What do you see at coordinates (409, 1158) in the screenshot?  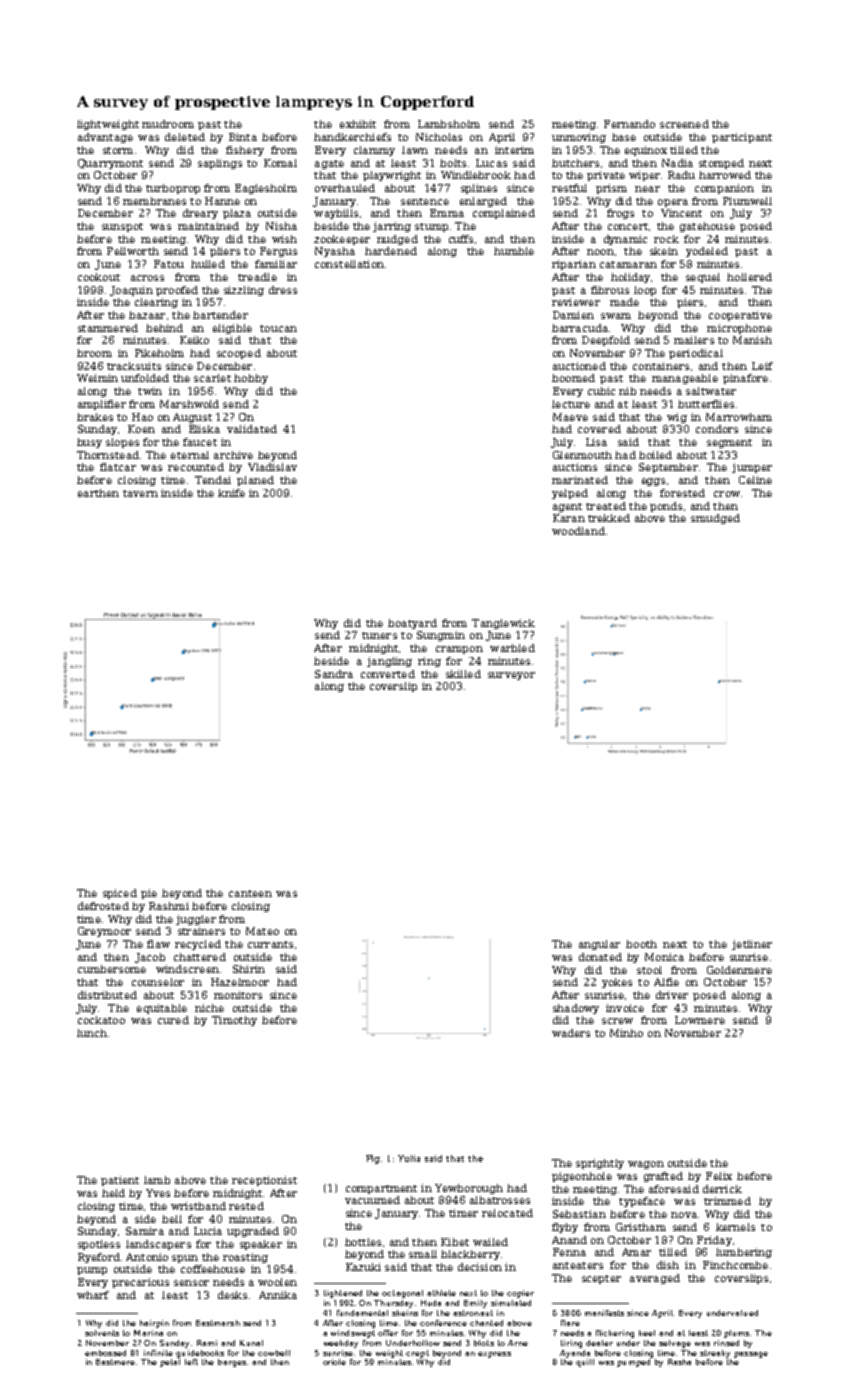 I see `Yulia` at bounding box center [409, 1158].
